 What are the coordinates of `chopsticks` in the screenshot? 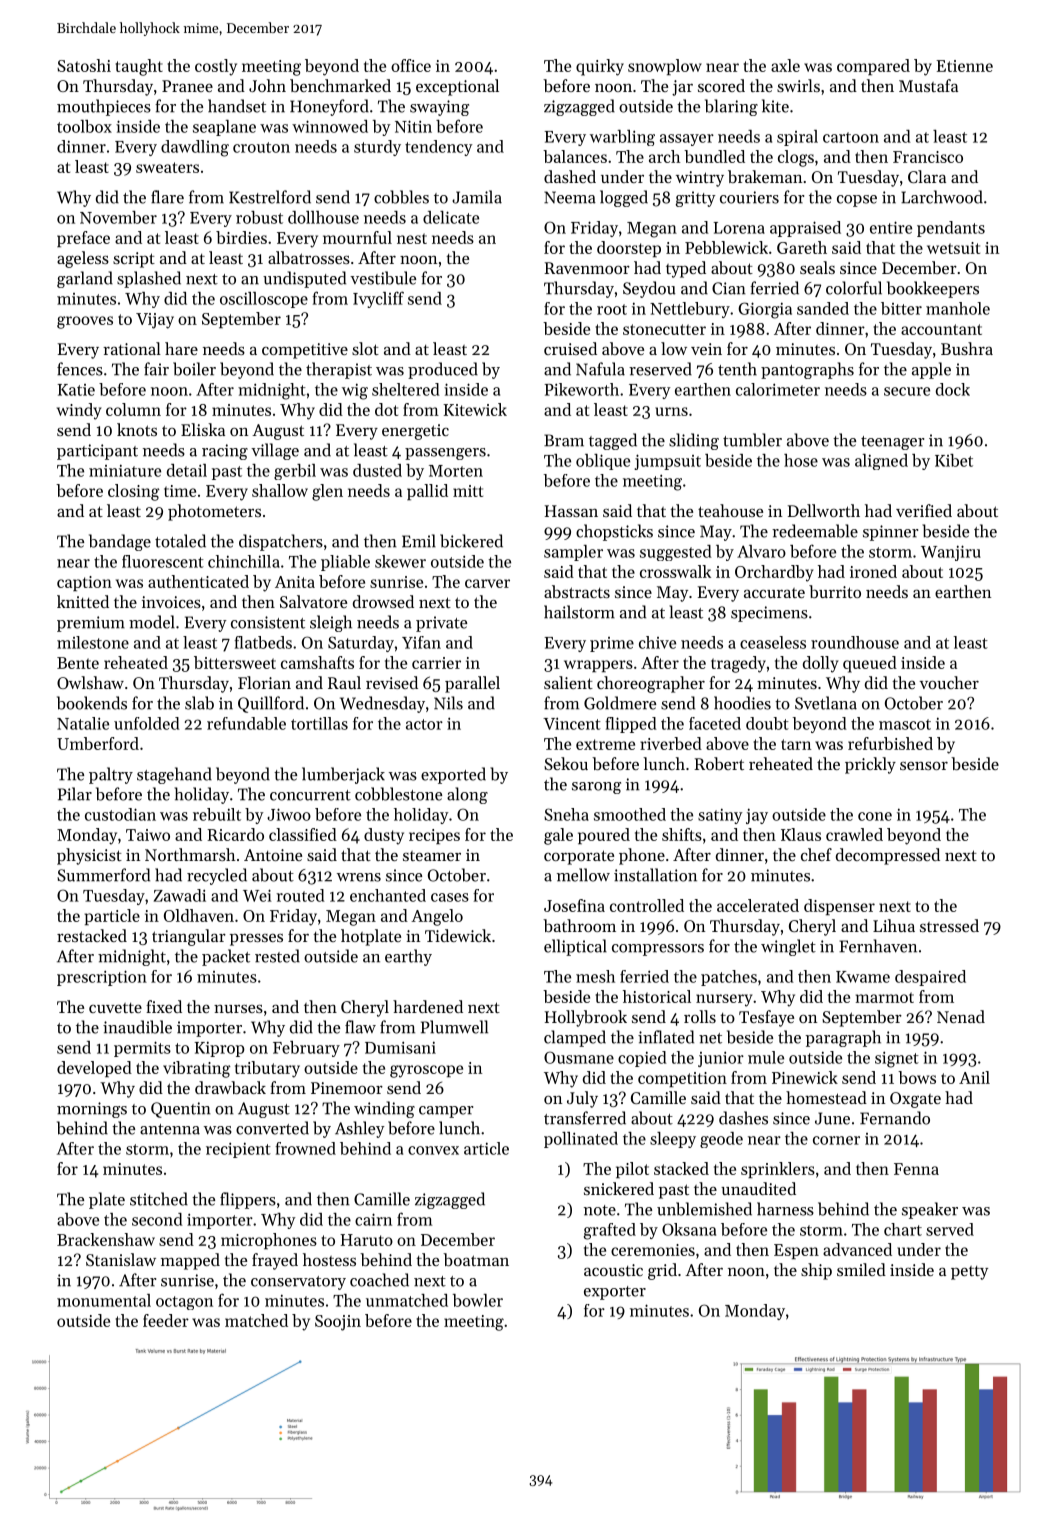 It's located at (614, 532).
